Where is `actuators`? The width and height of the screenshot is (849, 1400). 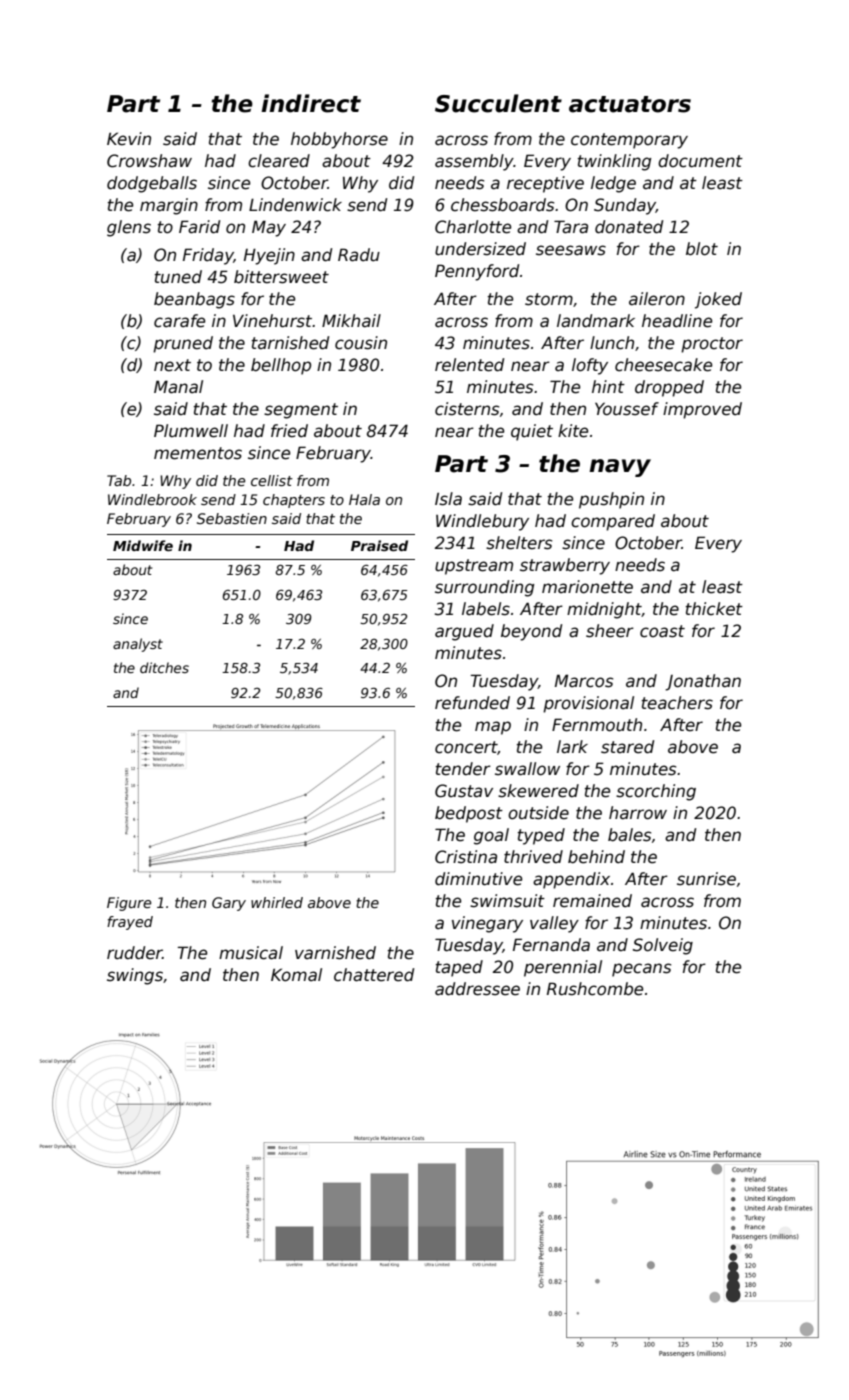
actuators is located at coordinates (630, 104).
